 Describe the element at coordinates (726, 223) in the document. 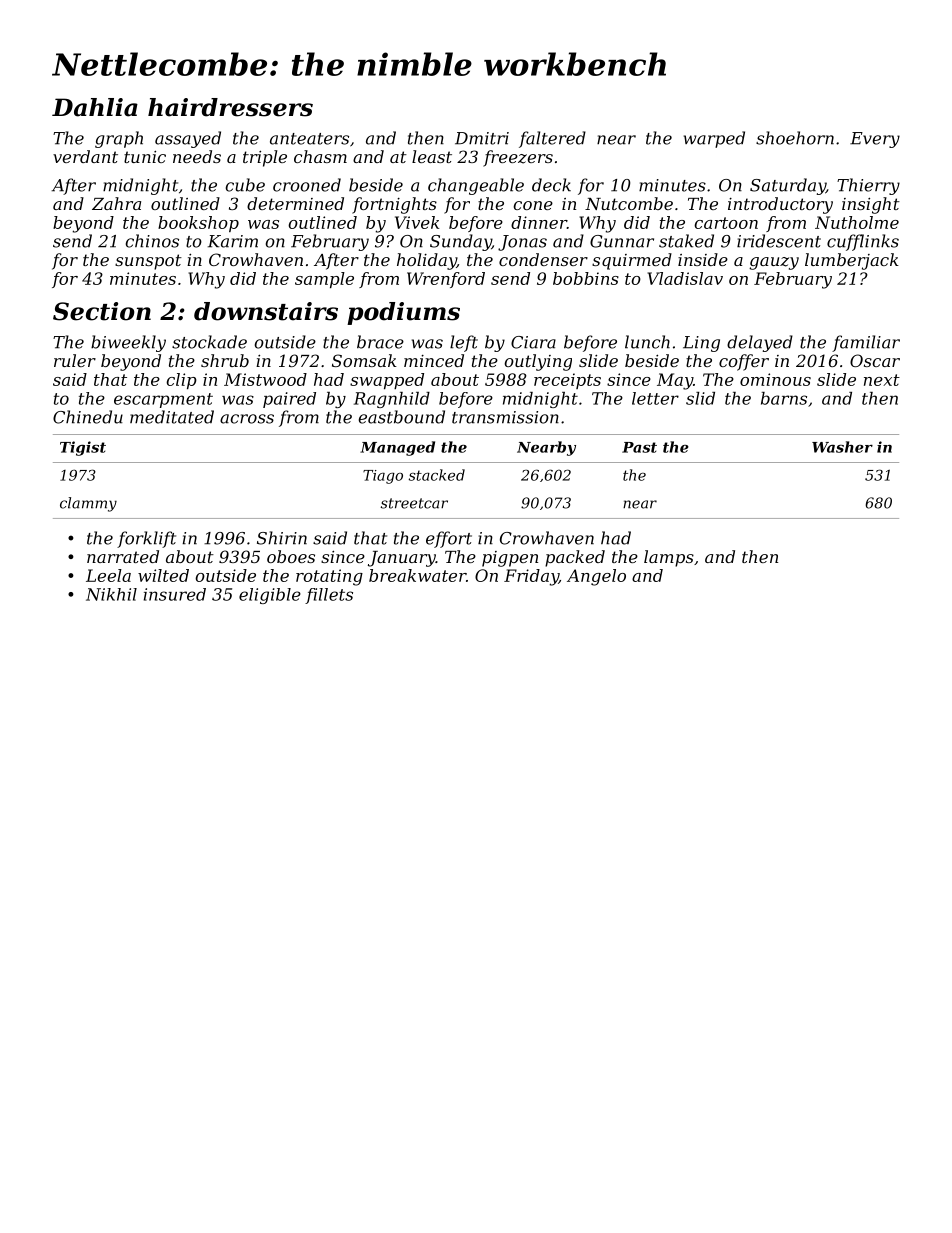

I see `cartoon` at that location.
